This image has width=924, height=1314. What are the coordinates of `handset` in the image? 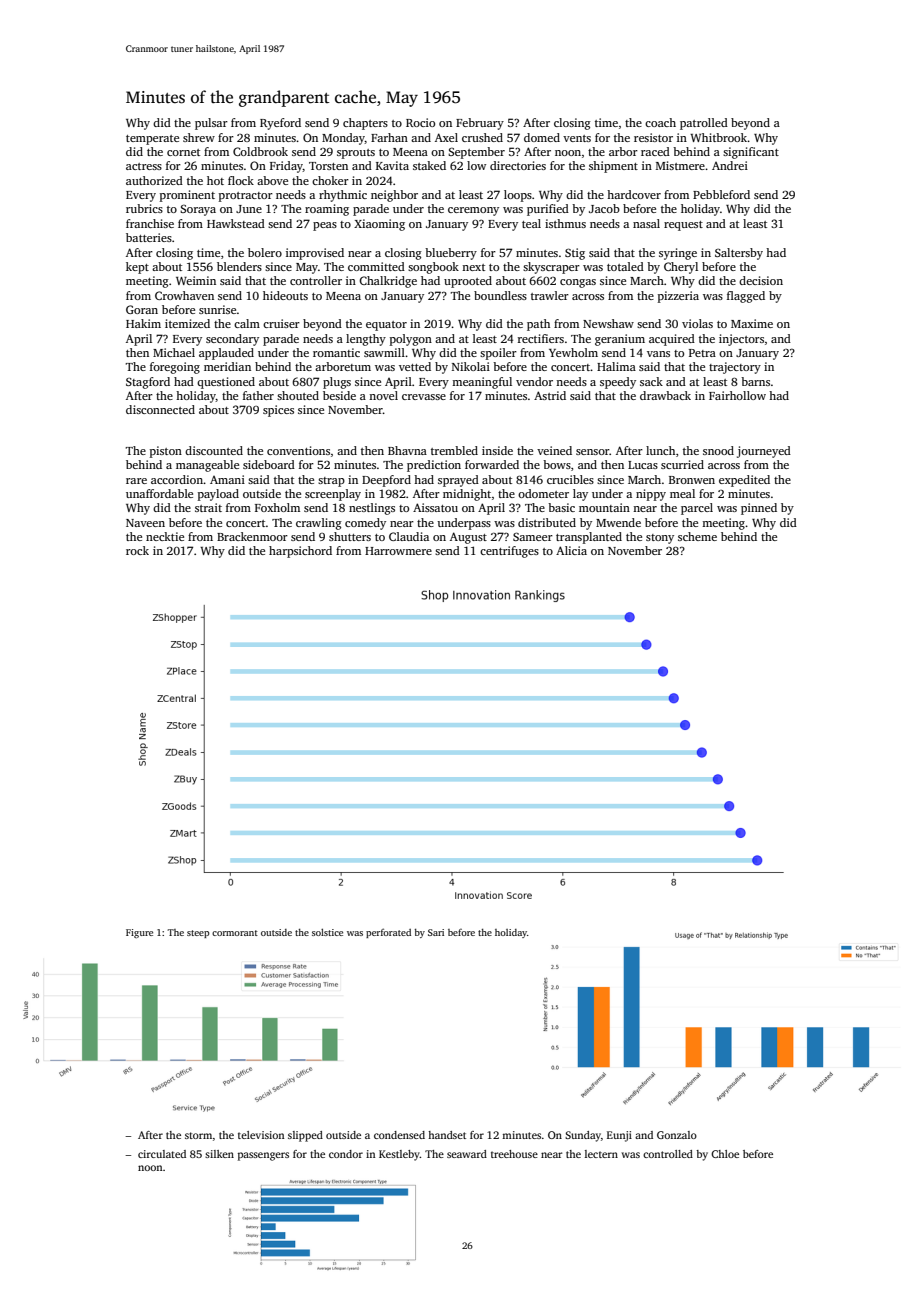 It's located at (447, 1135).
